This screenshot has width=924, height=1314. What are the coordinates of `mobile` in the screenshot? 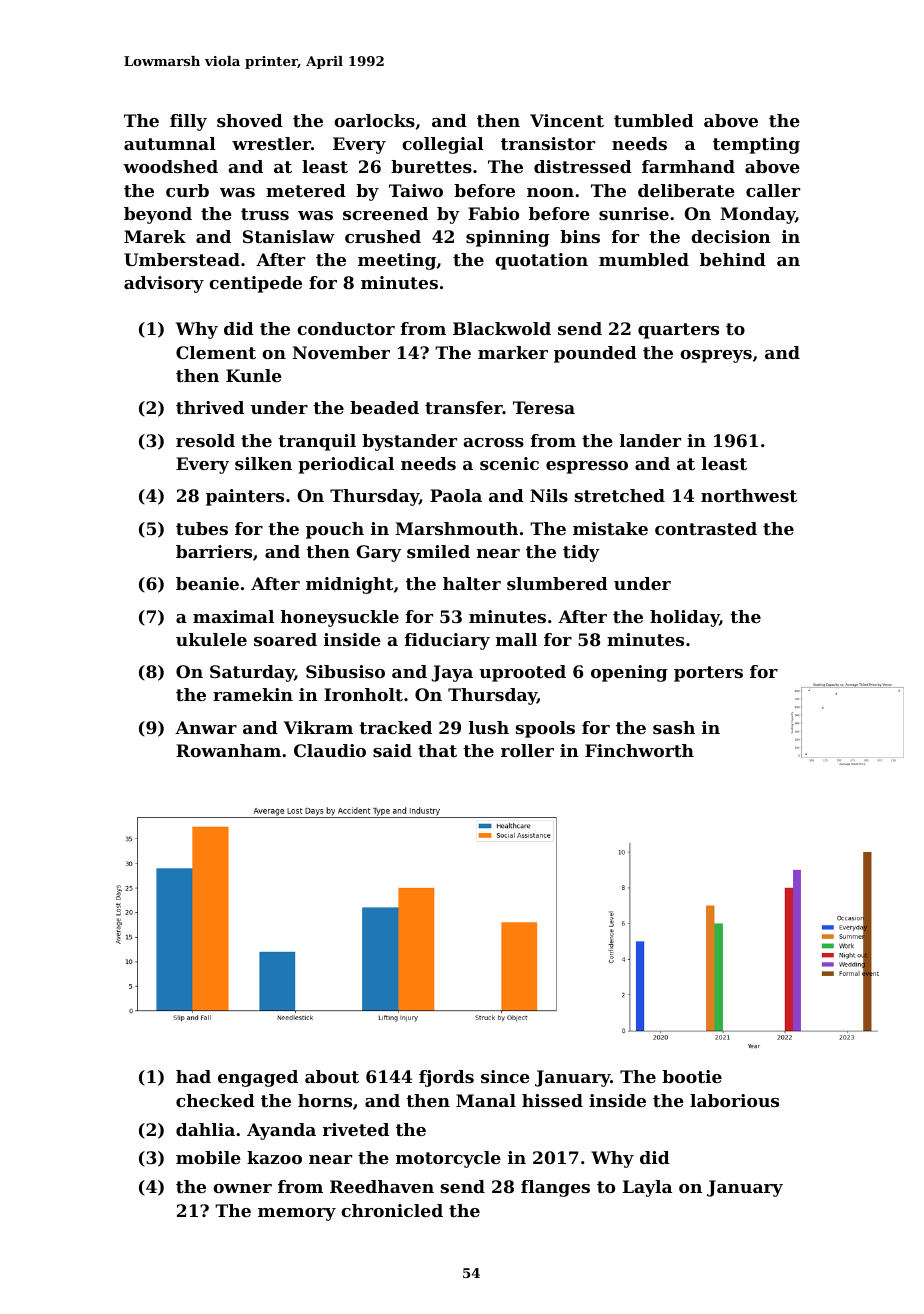 It's located at (208, 1157).
